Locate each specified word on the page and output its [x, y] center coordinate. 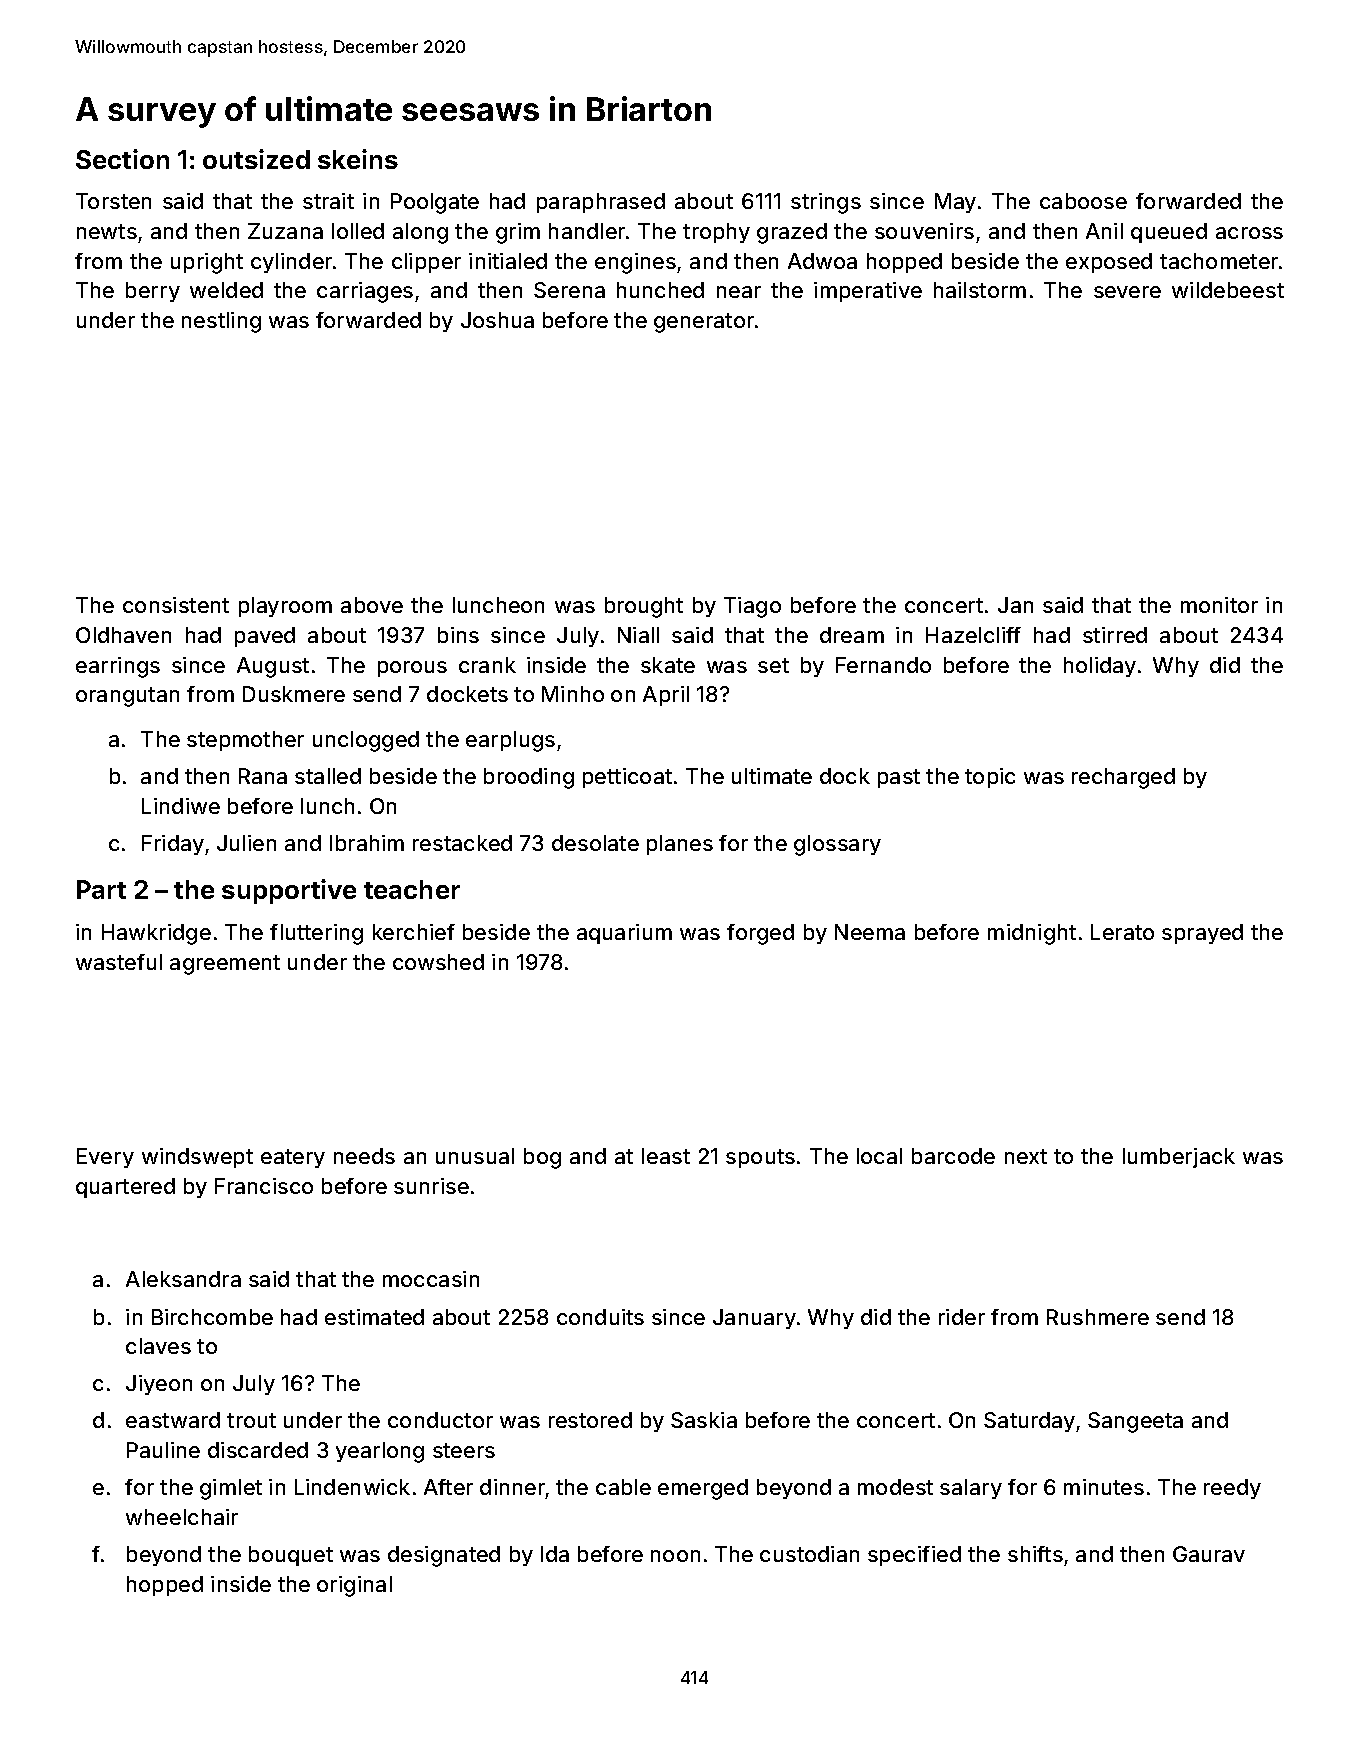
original [354, 1586]
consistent [176, 605]
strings [826, 203]
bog [542, 1158]
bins [458, 635]
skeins [358, 159]
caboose [1083, 201]
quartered [125, 1188]
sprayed [1202, 934]
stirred [1115, 635]
